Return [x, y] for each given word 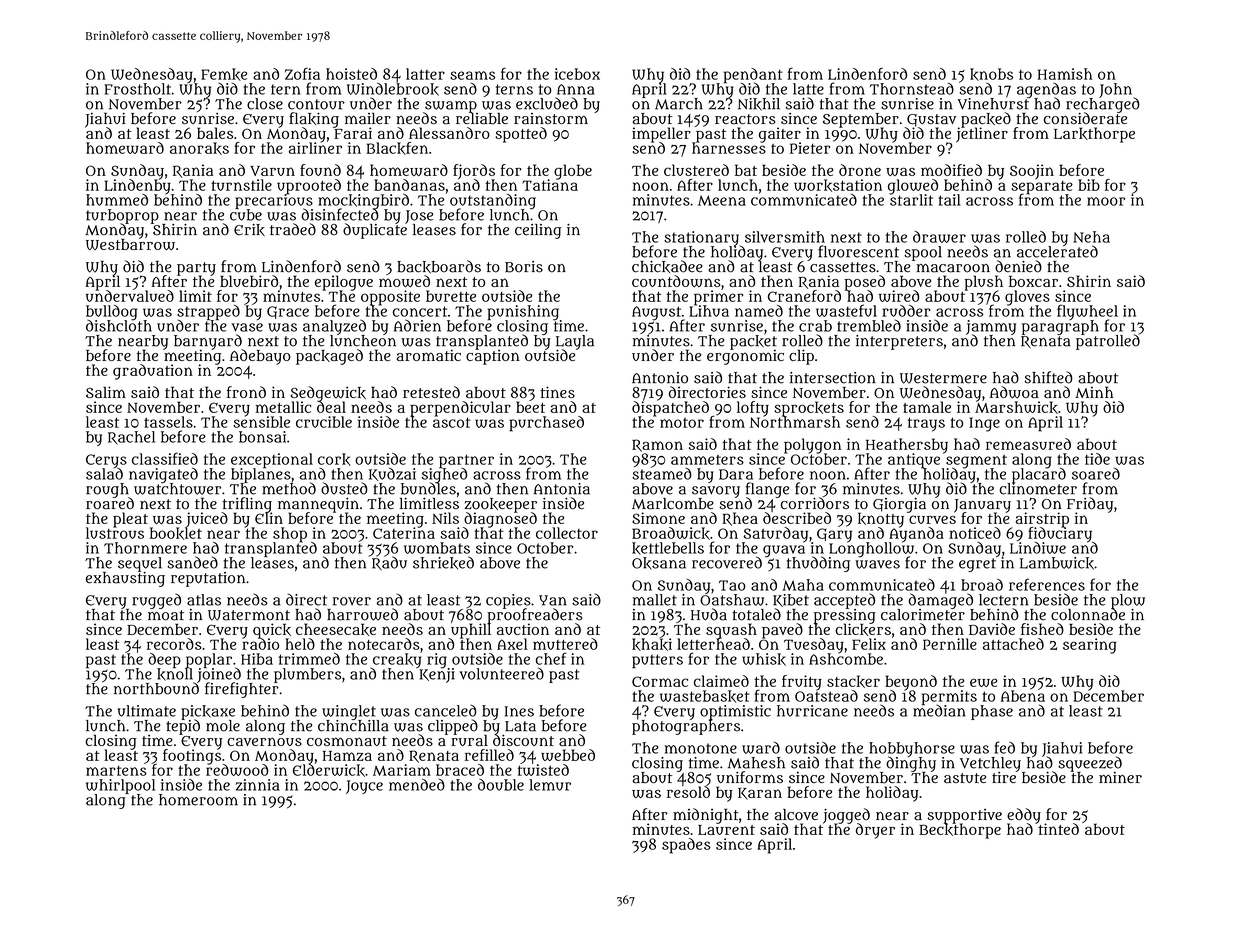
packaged [329, 357]
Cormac [660, 681]
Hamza [347, 756]
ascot [451, 422]
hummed [117, 200]
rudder [906, 311]
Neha [1091, 237]
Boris [524, 267]
